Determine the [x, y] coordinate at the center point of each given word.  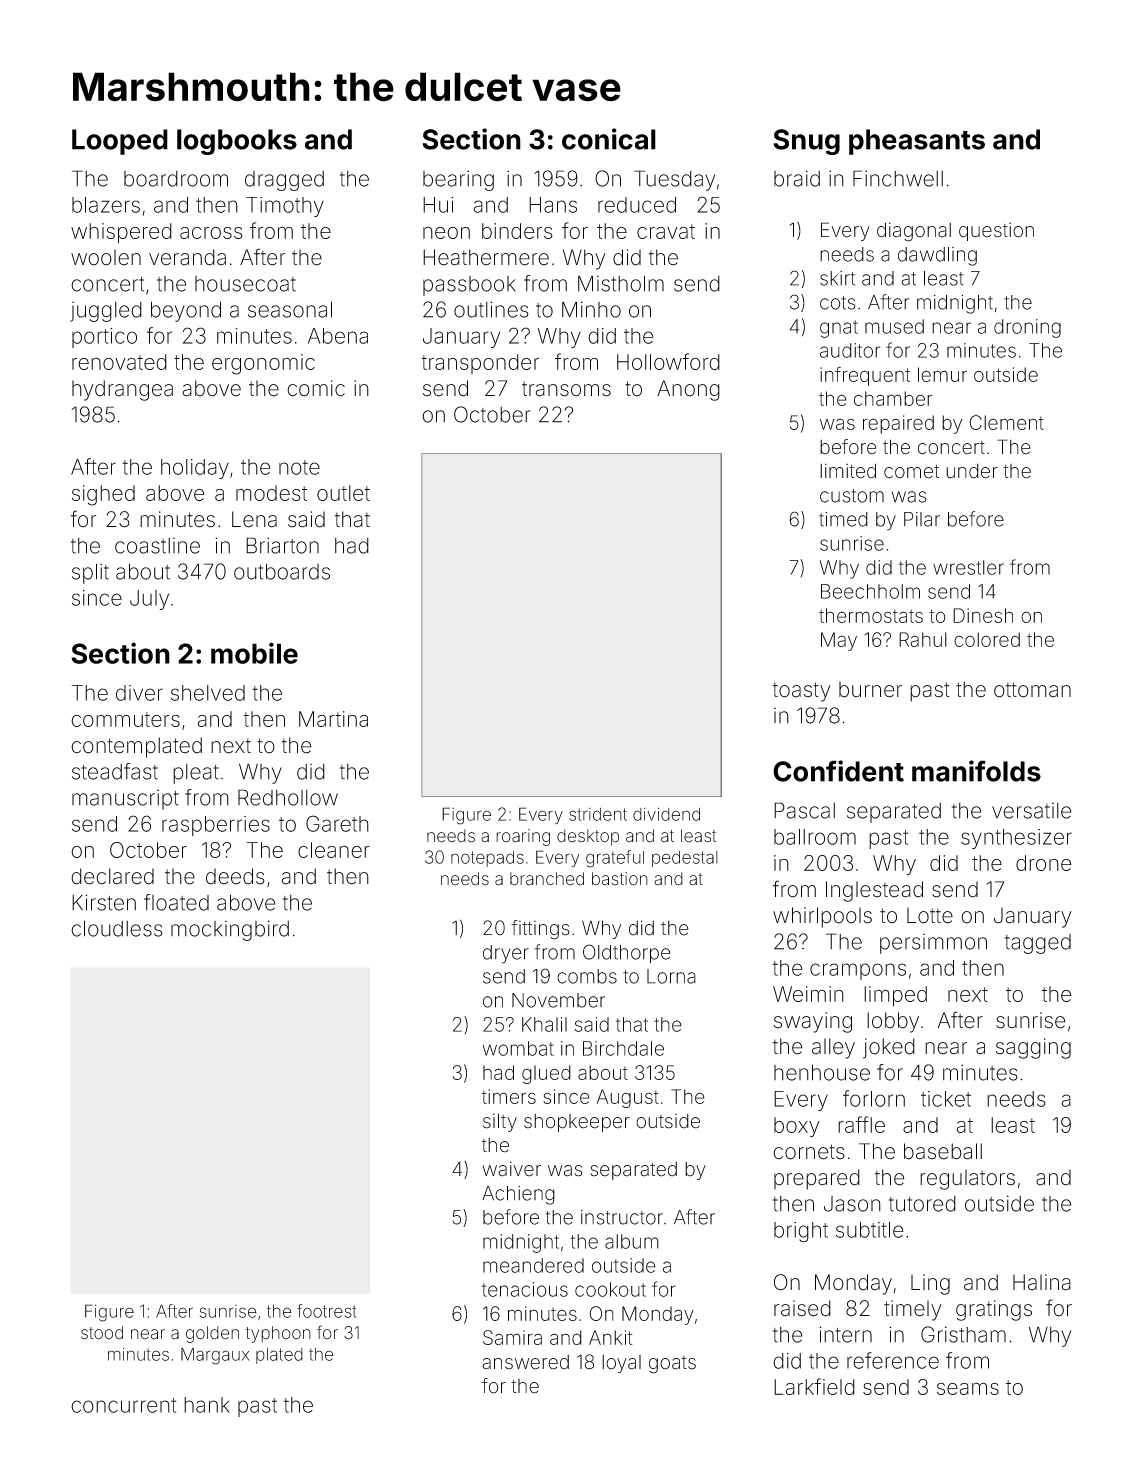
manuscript [125, 799]
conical [609, 139]
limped [895, 996]
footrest [327, 1311]
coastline [157, 545]
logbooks [237, 142]
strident [598, 814]
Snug [806, 142]
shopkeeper [577, 1123]
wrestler [968, 567]
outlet [343, 493]
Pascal [804, 810]
